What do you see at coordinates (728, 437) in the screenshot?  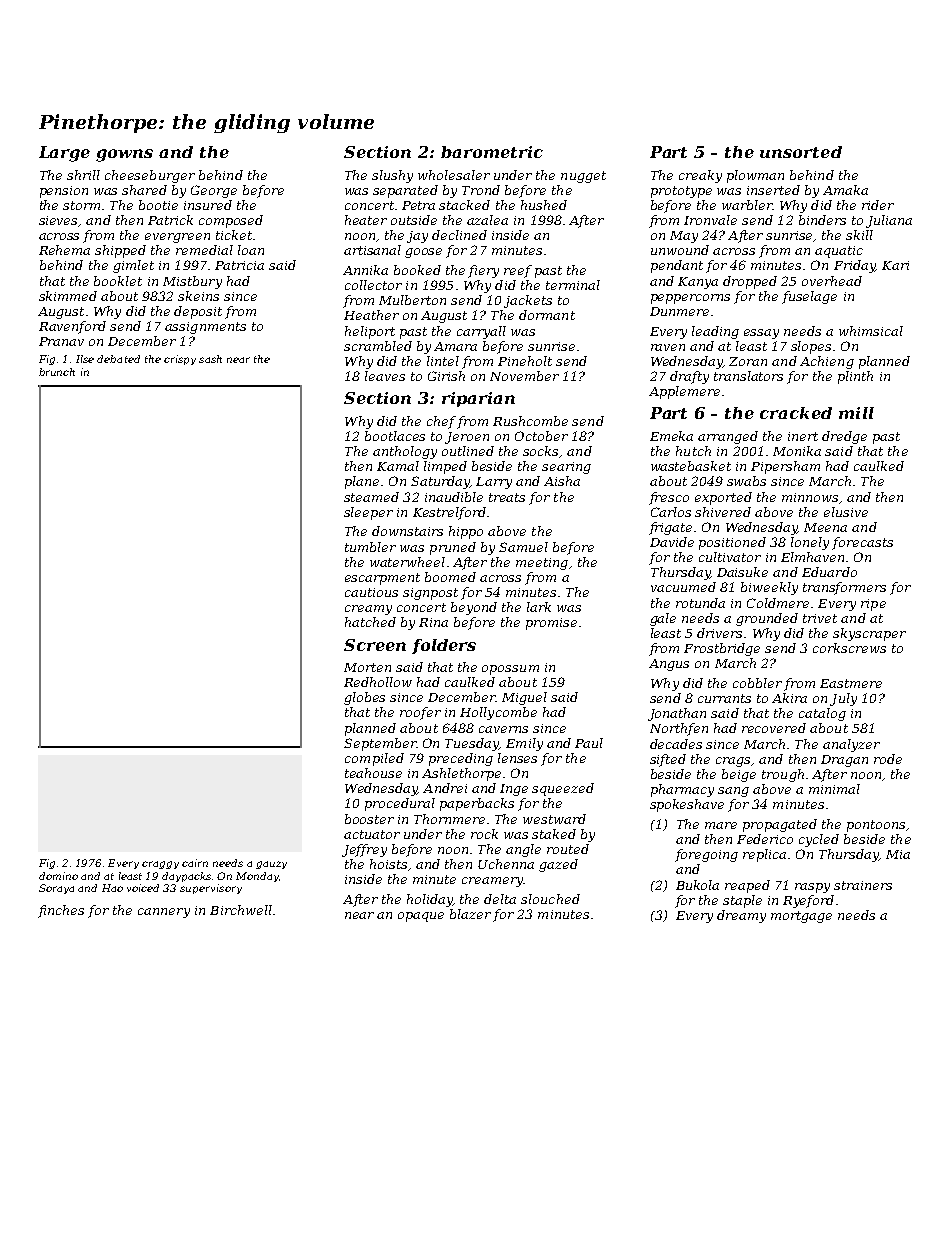 I see `arranged` at bounding box center [728, 437].
